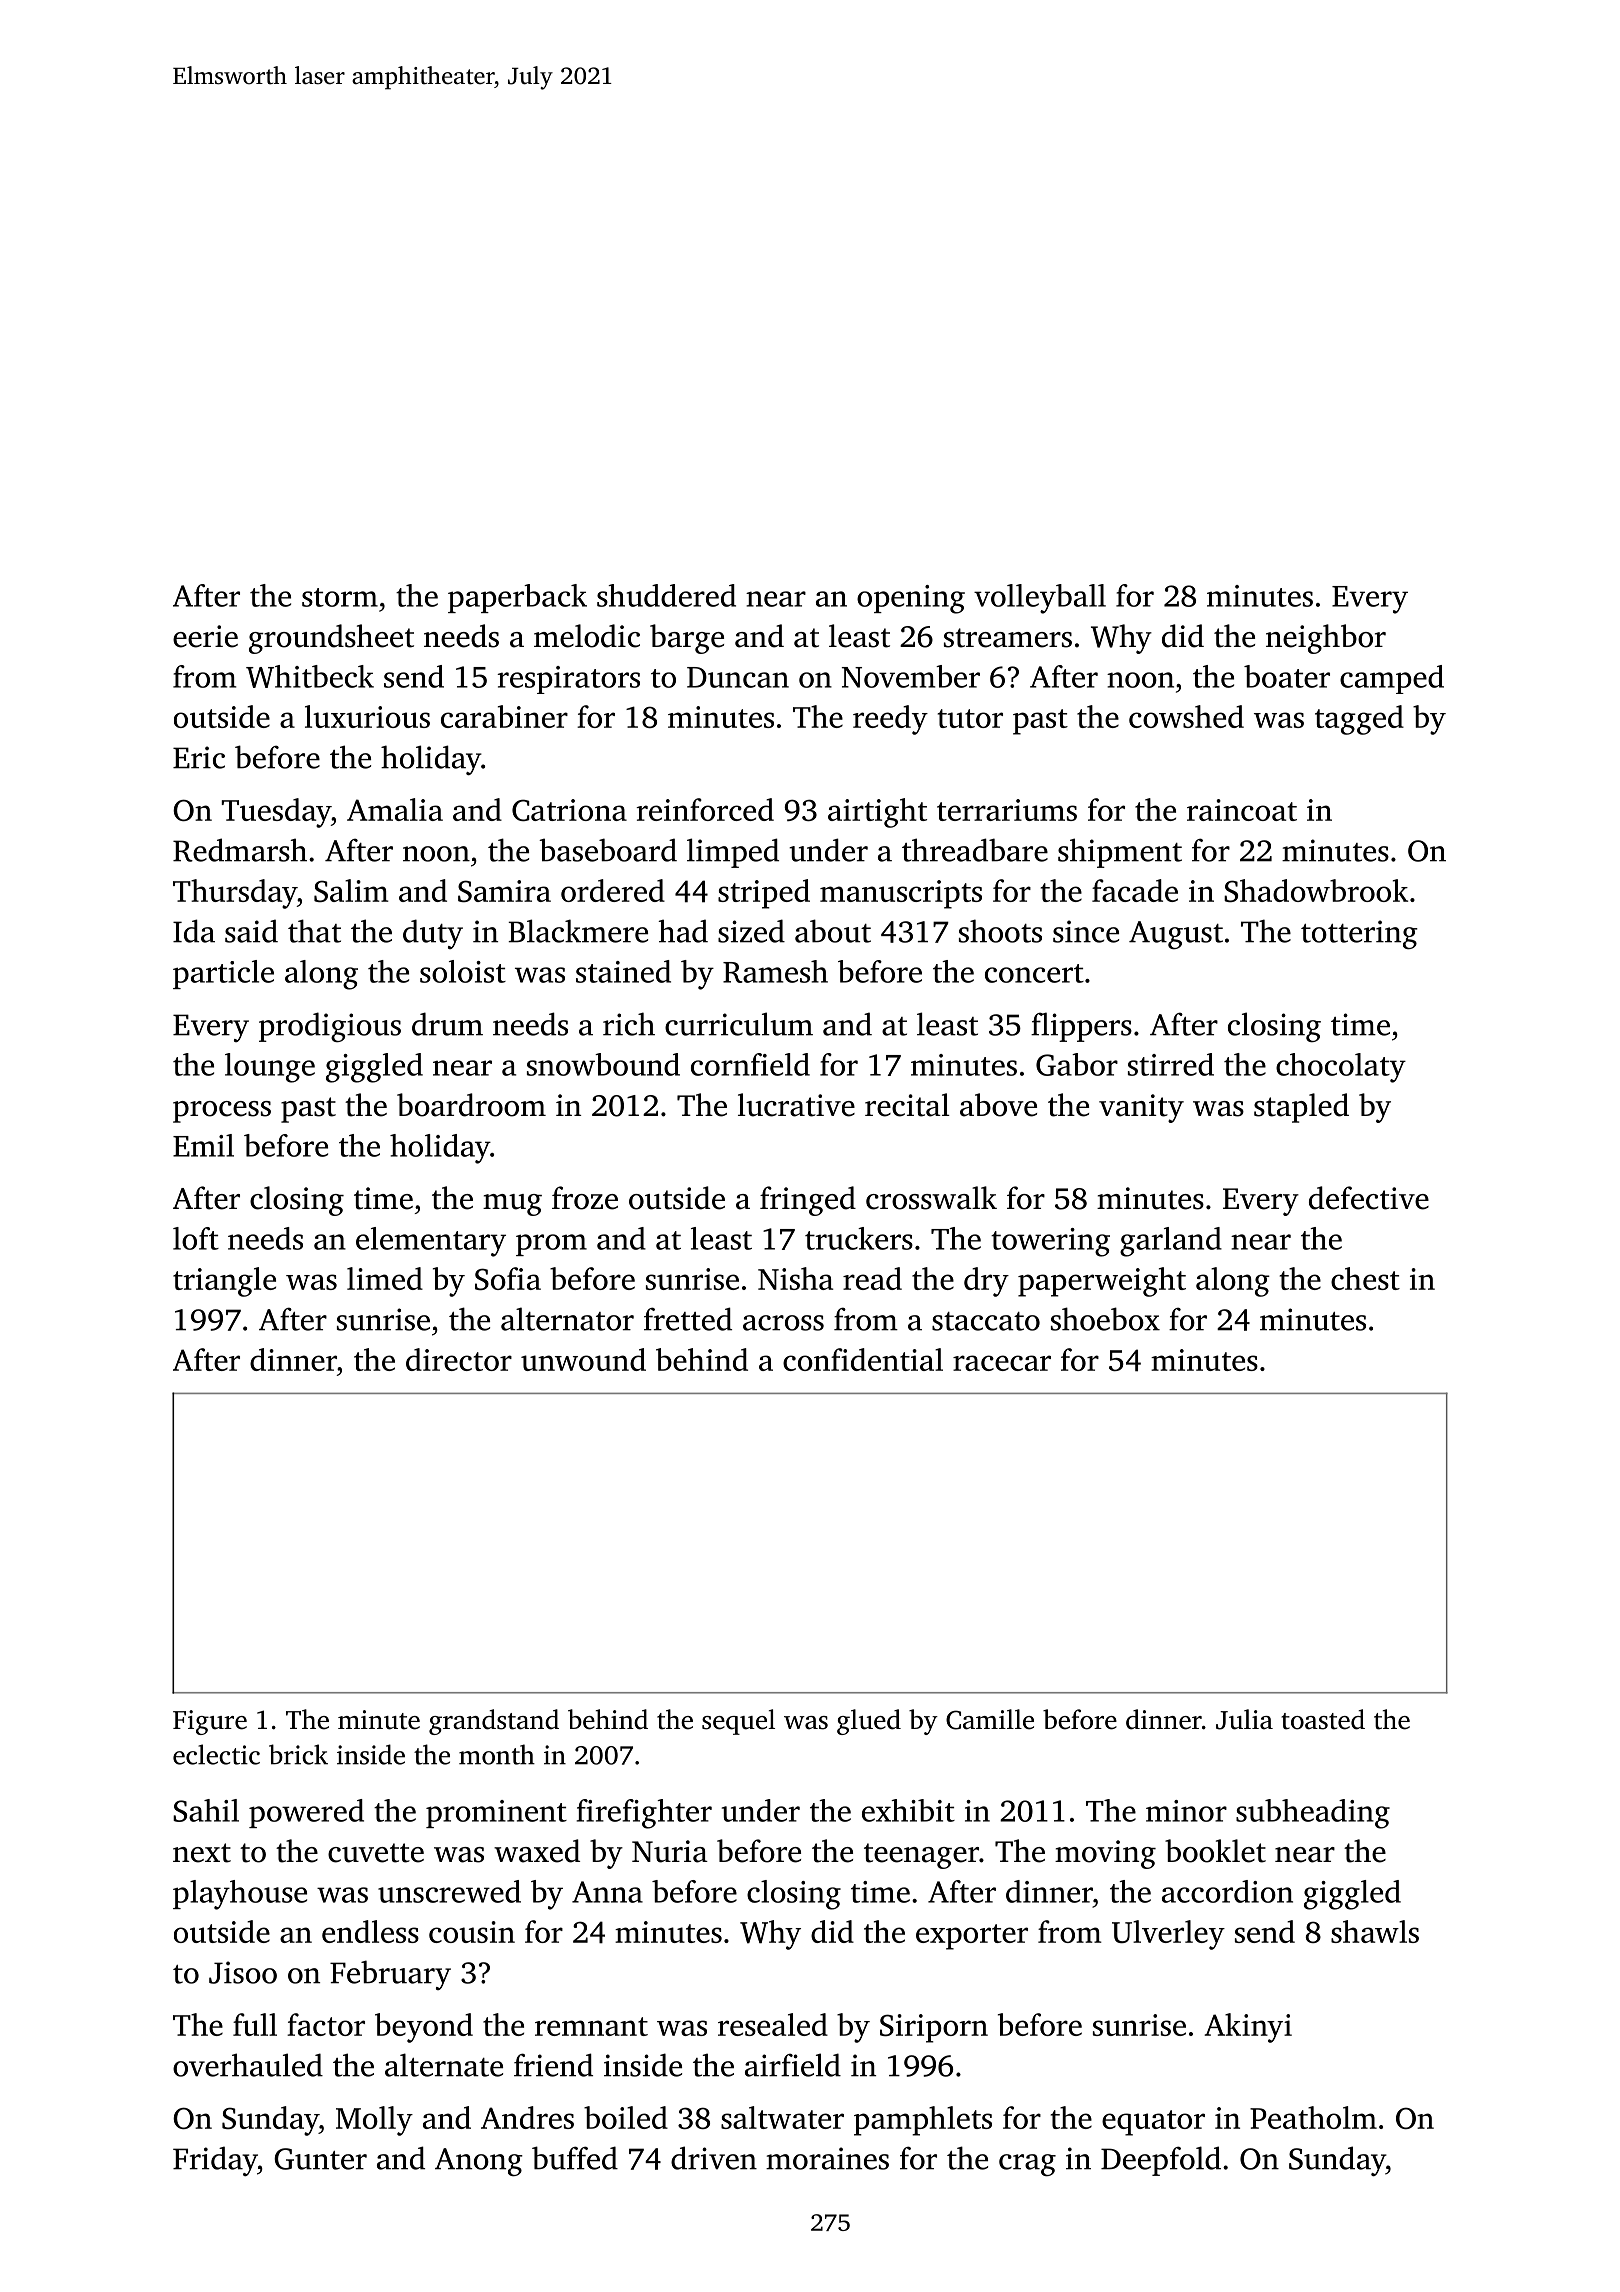  Describe the element at coordinates (497, 1754) in the screenshot. I see `month` at that location.
